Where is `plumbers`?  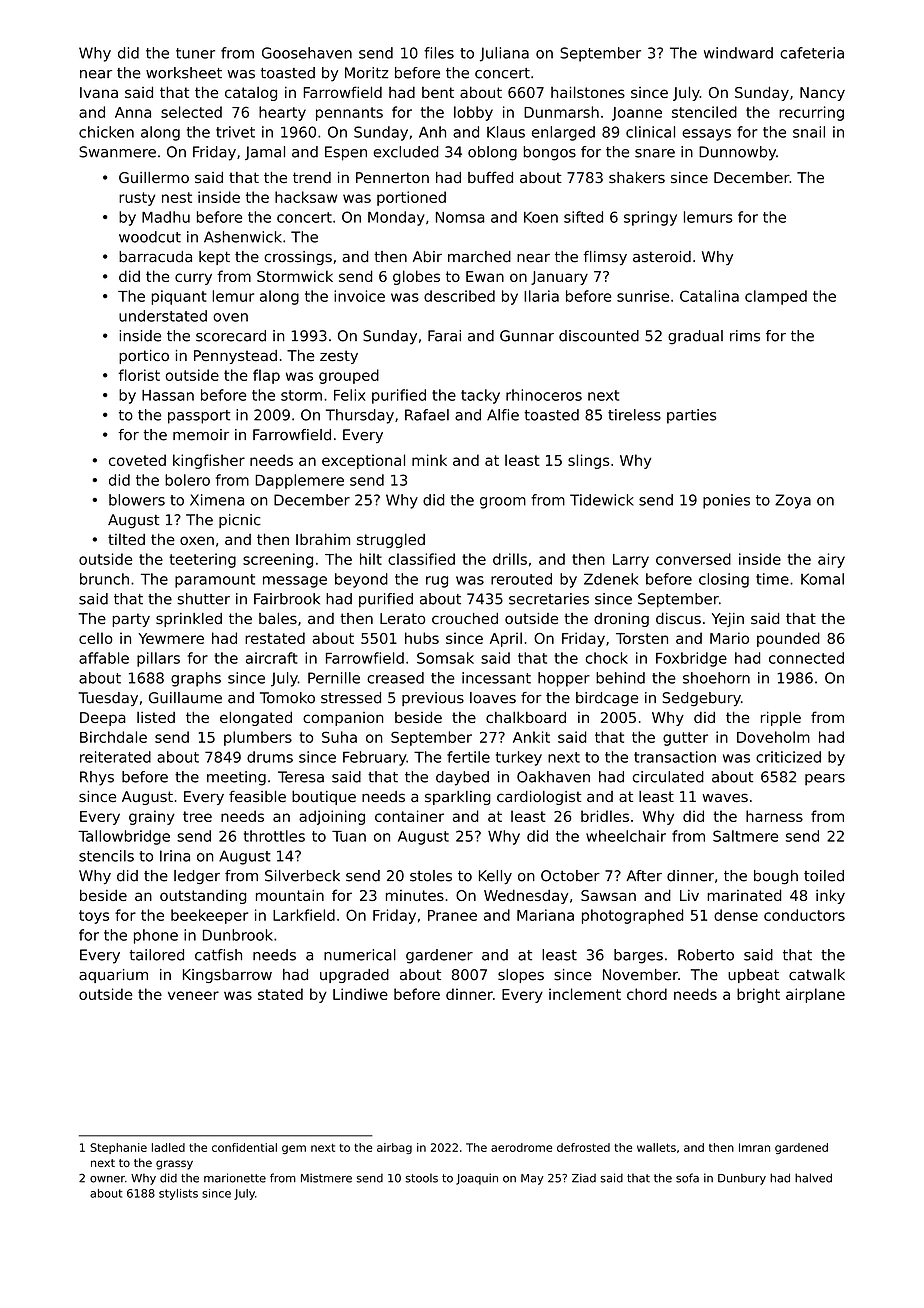 plumbers is located at coordinates (258, 738).
